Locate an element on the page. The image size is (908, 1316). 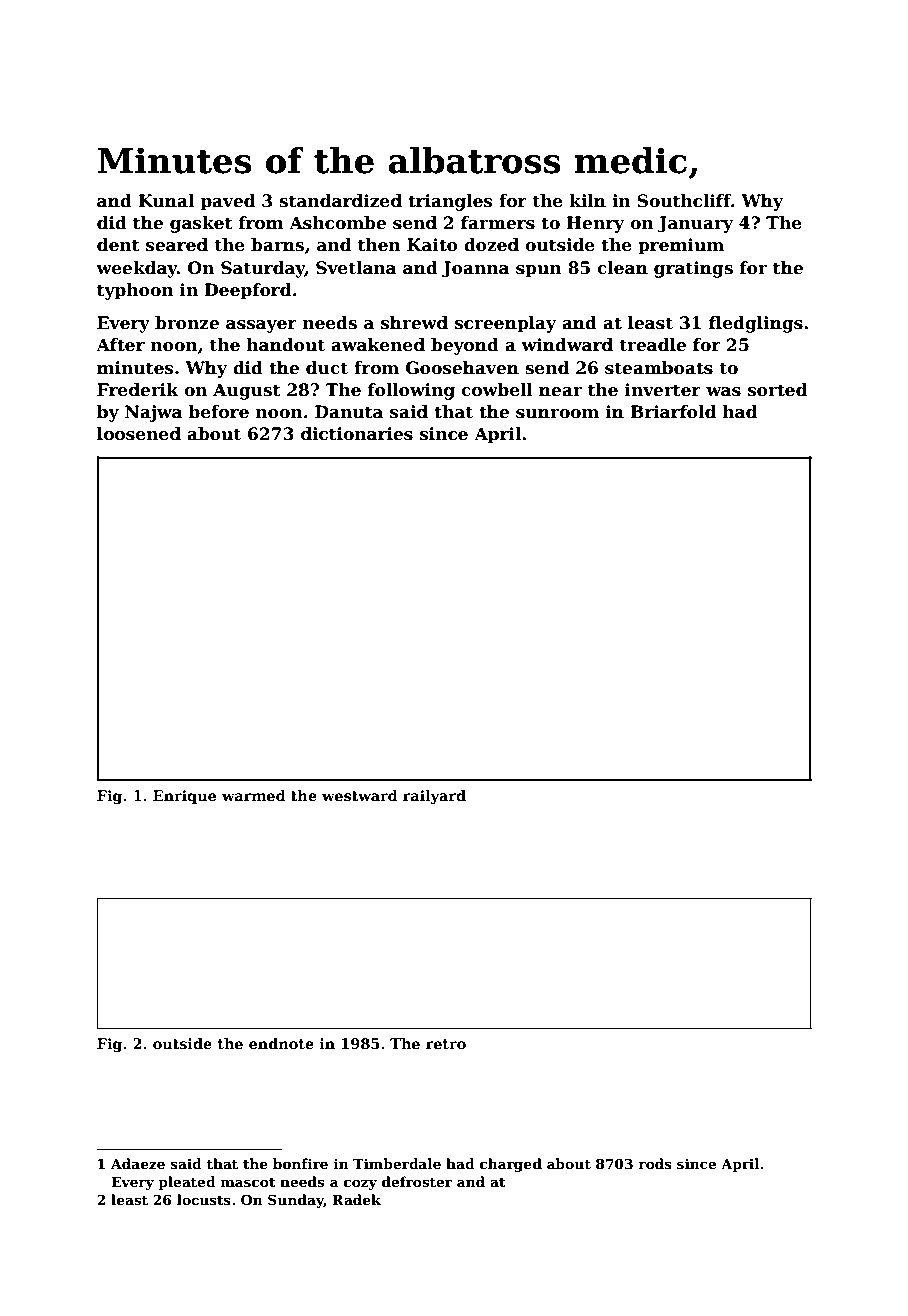
charged is located at coordinates (511, 1165).
